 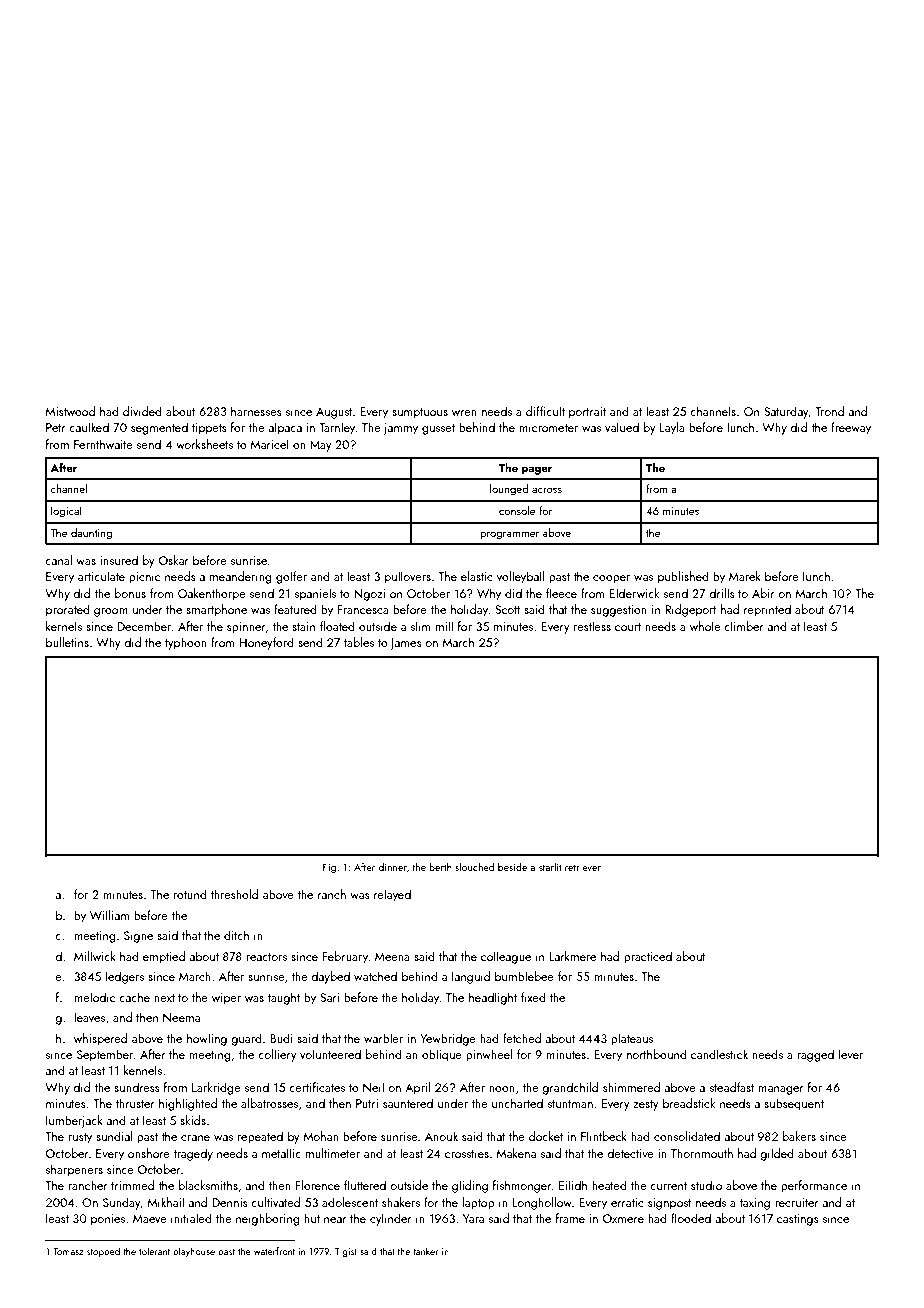 What do you see at coordinates (164, 957) in the screenshot?
I see `emptied` at bounding box center [164, 957].
